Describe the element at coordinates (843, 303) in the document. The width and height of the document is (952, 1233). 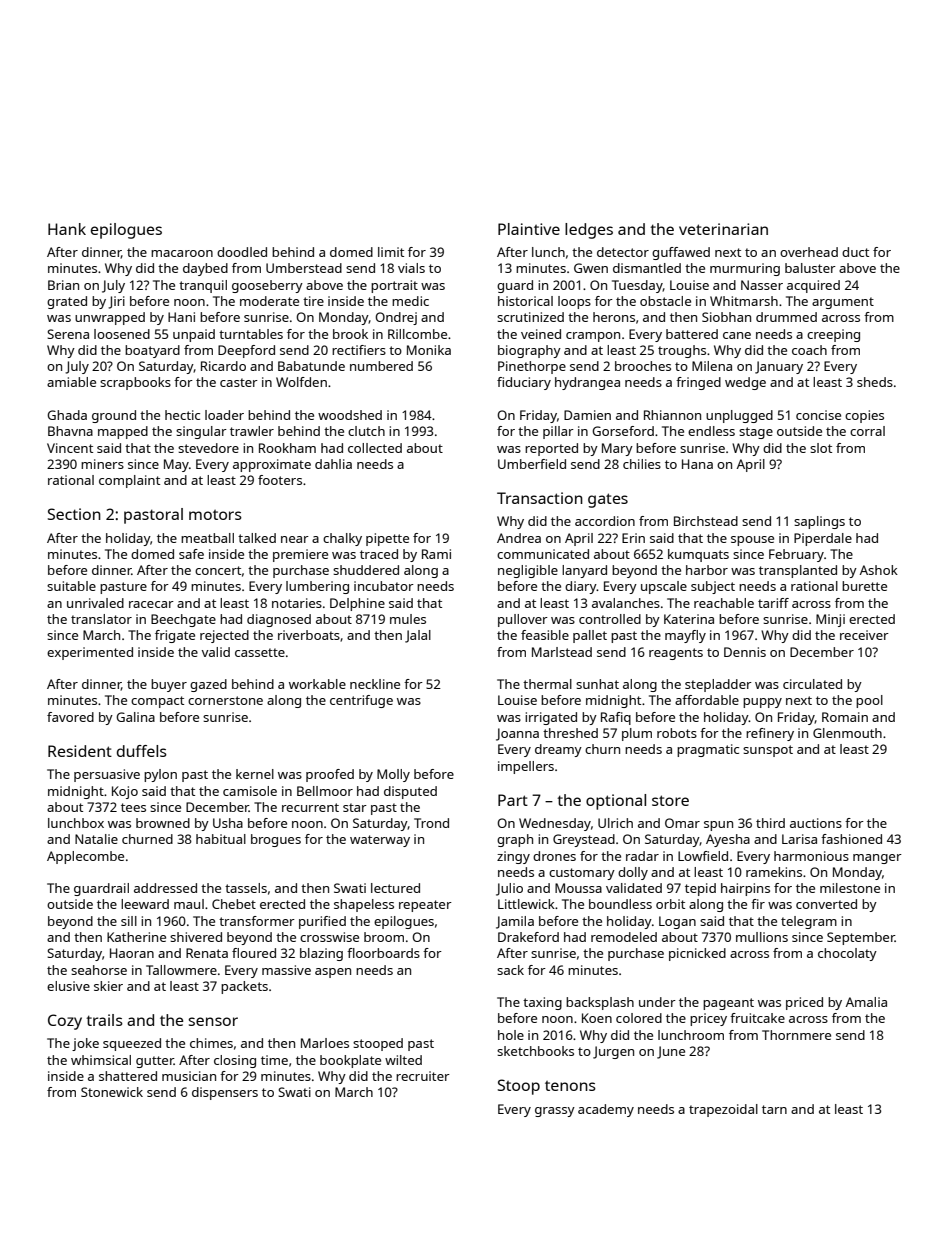
I see `argument` at that location.
